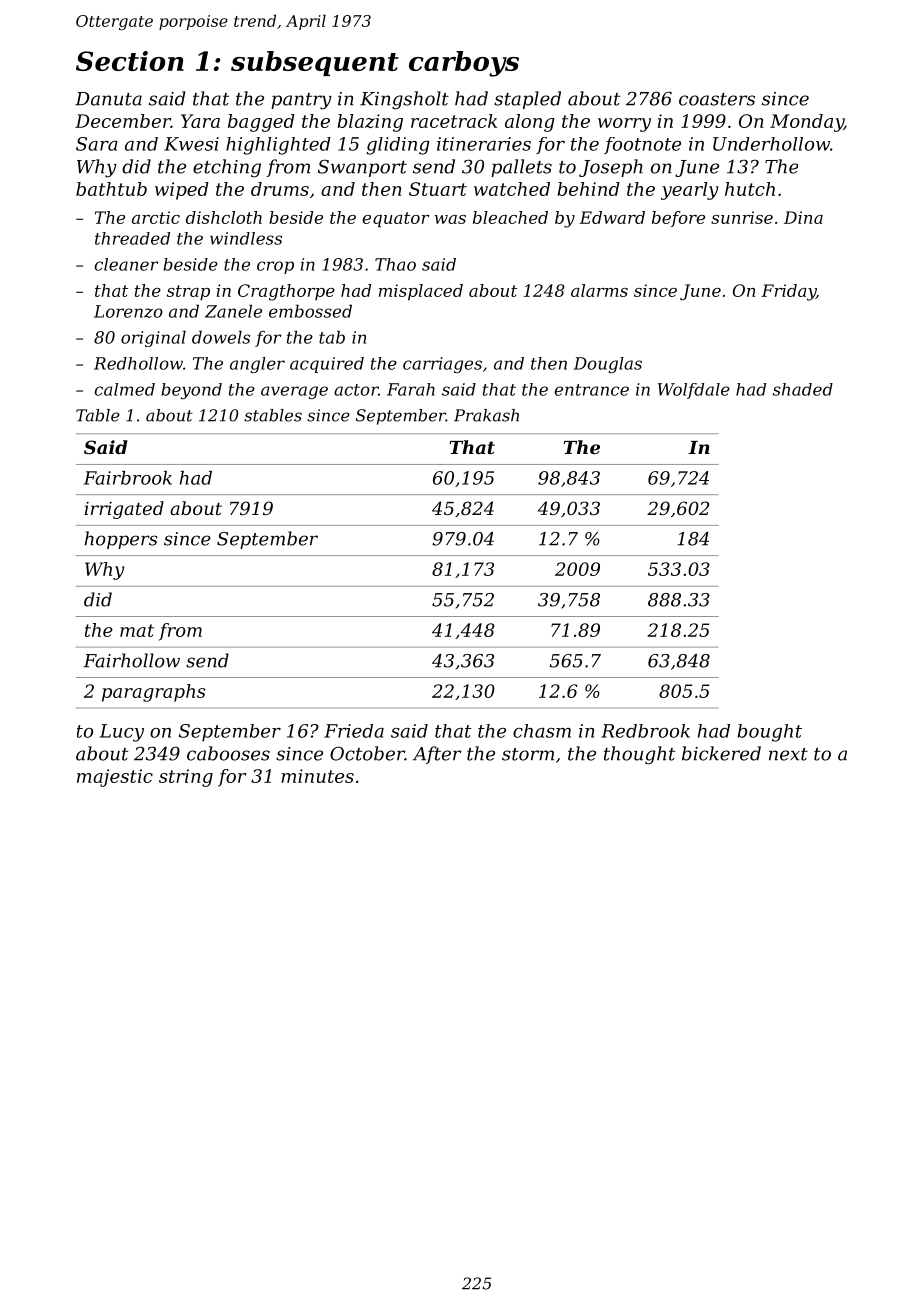 This screenshot has height=1308, width=924. Describe the element at coordinates (315, 63) in the screenshot. I see `subsequent` at that location.
